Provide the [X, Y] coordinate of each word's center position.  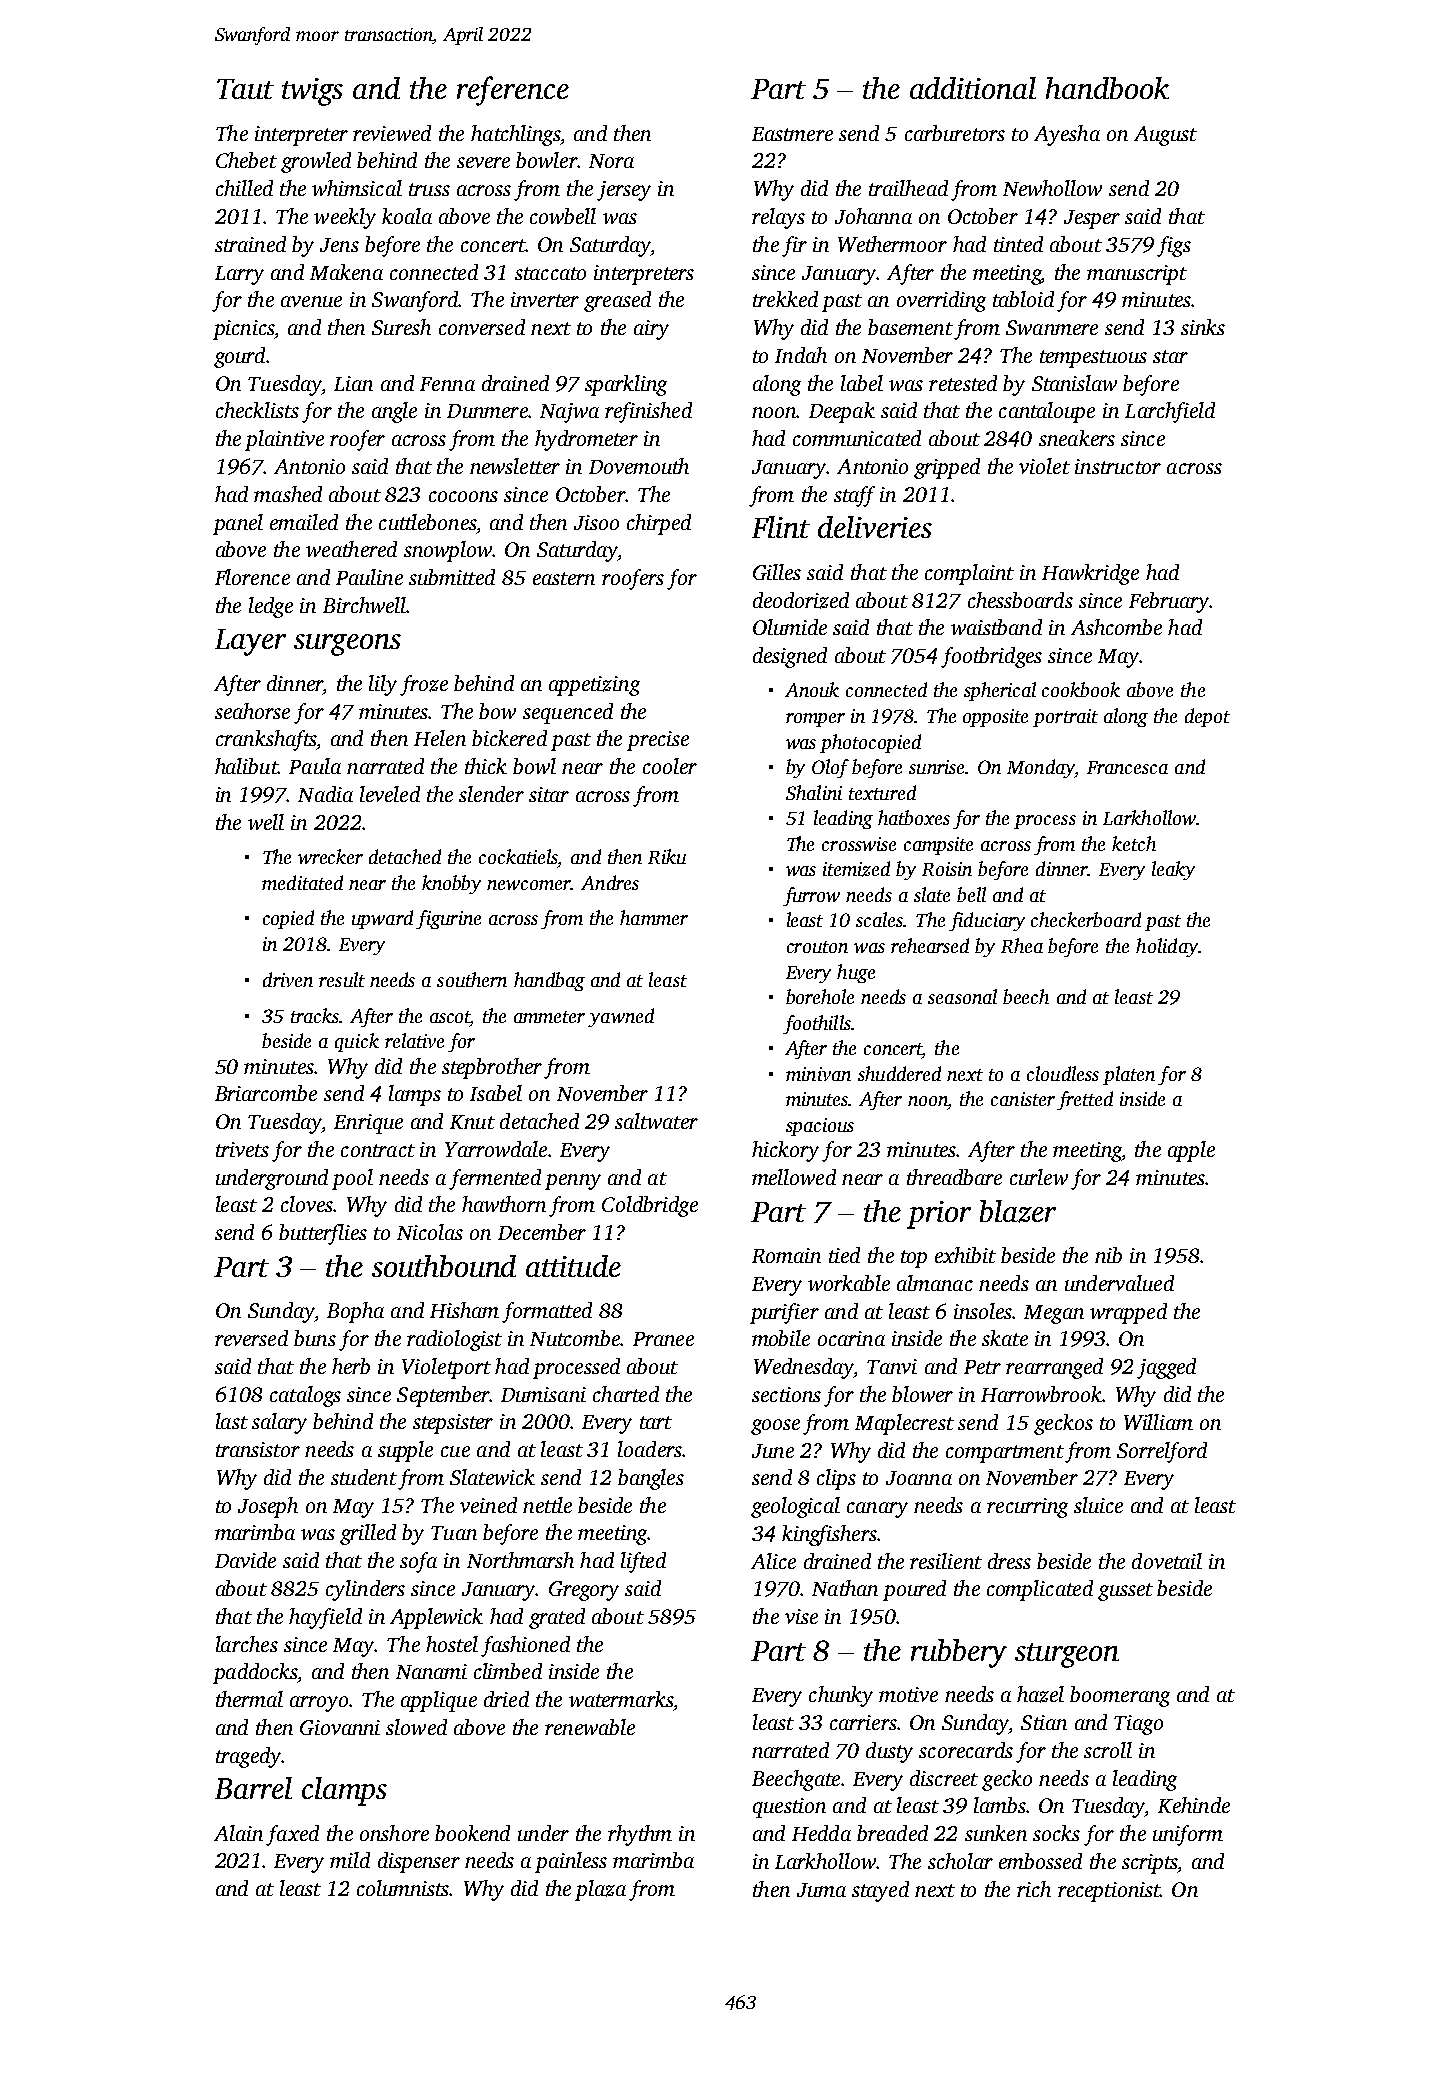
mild [350, 1860]
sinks [1203, 327]
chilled [244, 188]
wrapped [1128, 1313]
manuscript [1137, 275]
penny [573, 1182]
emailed [304, 522]
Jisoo [596, 522]
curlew [1039, 1177]
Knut [472, 1122]
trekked [785, 299]
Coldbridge [650, 1206]
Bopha [355, 1312]
